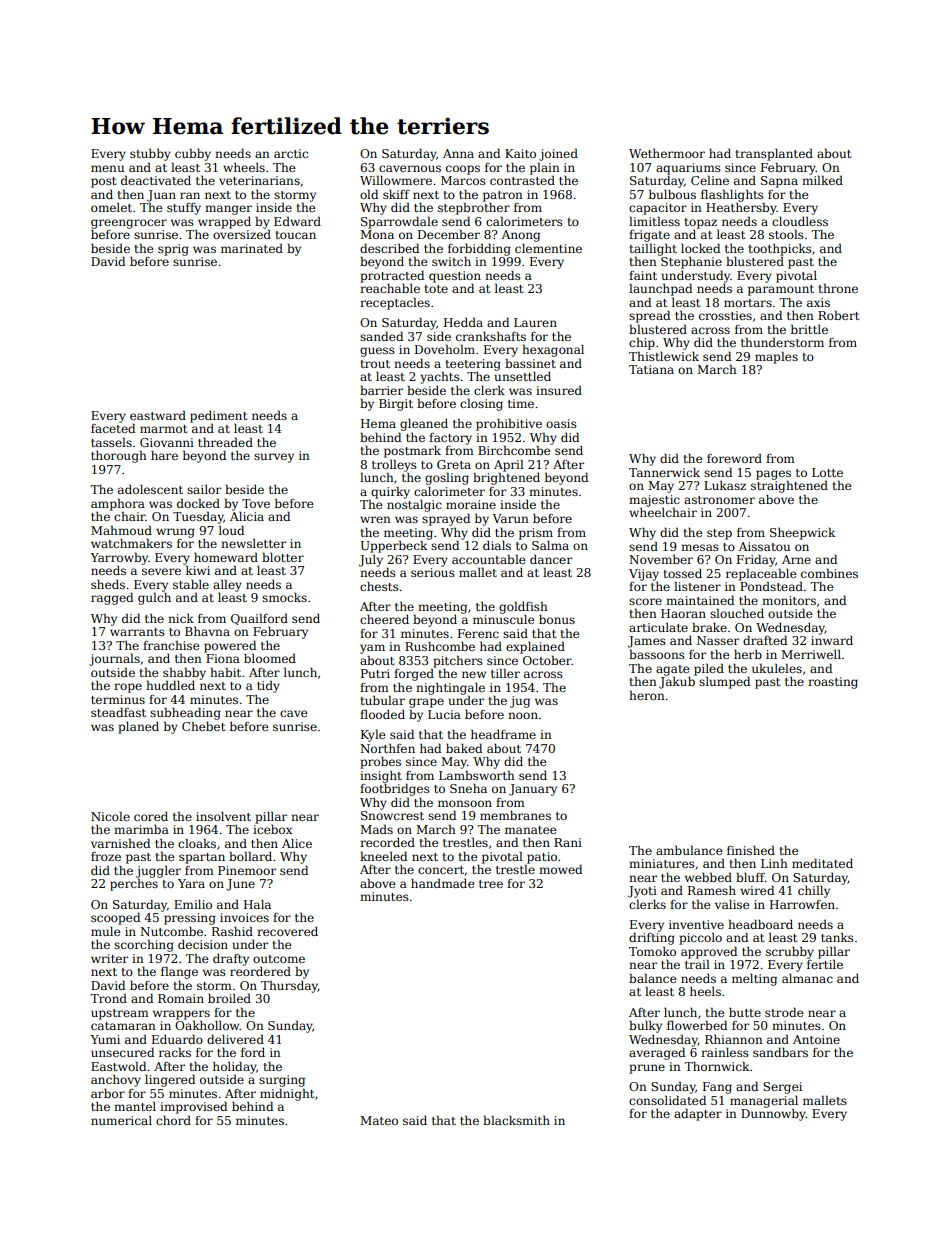  Describe the element at coordinates (700, 547) in the document. I see `mesas` at that location.
